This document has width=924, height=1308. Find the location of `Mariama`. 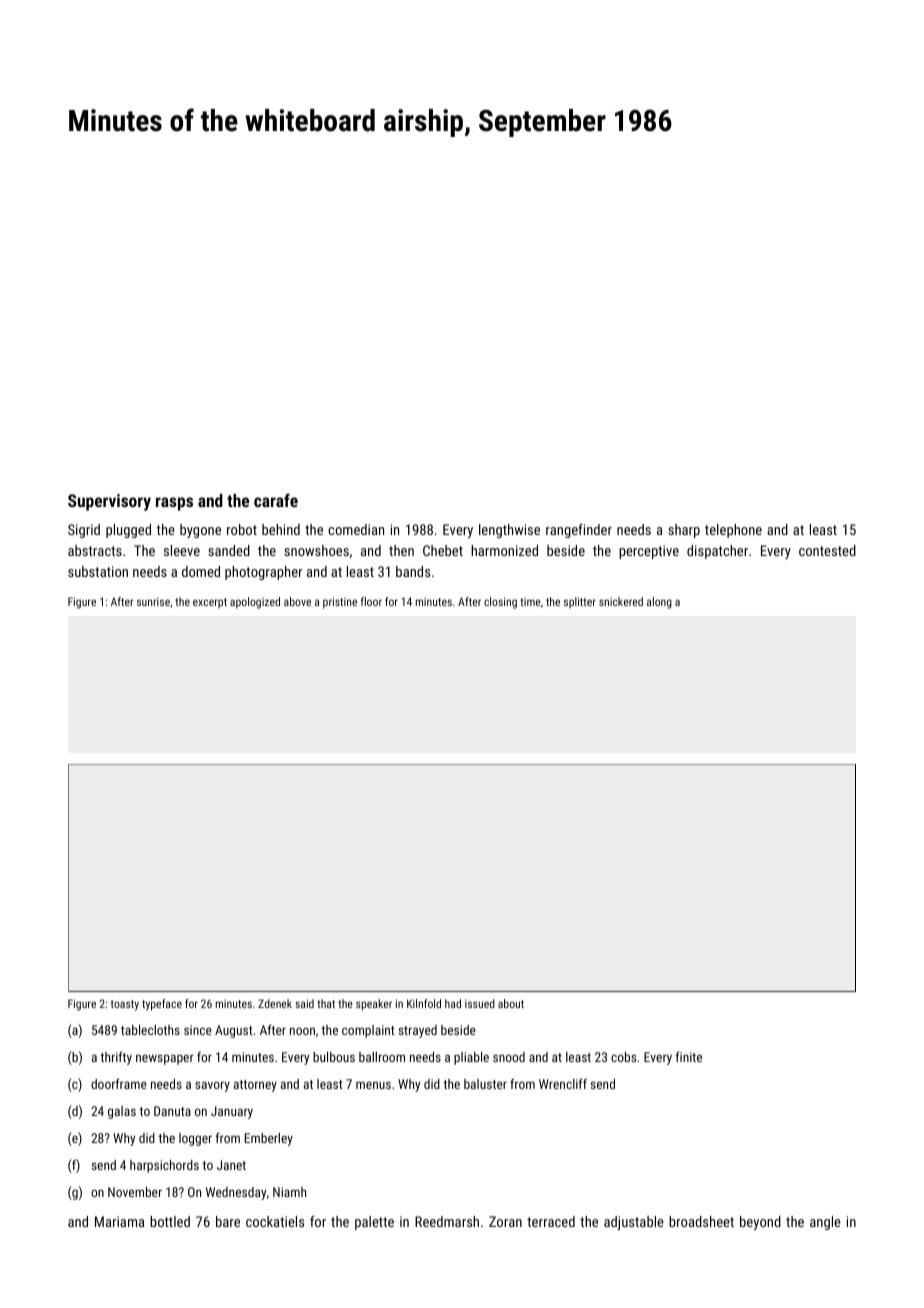

Mariama is located at coordinates (119, 1221).
